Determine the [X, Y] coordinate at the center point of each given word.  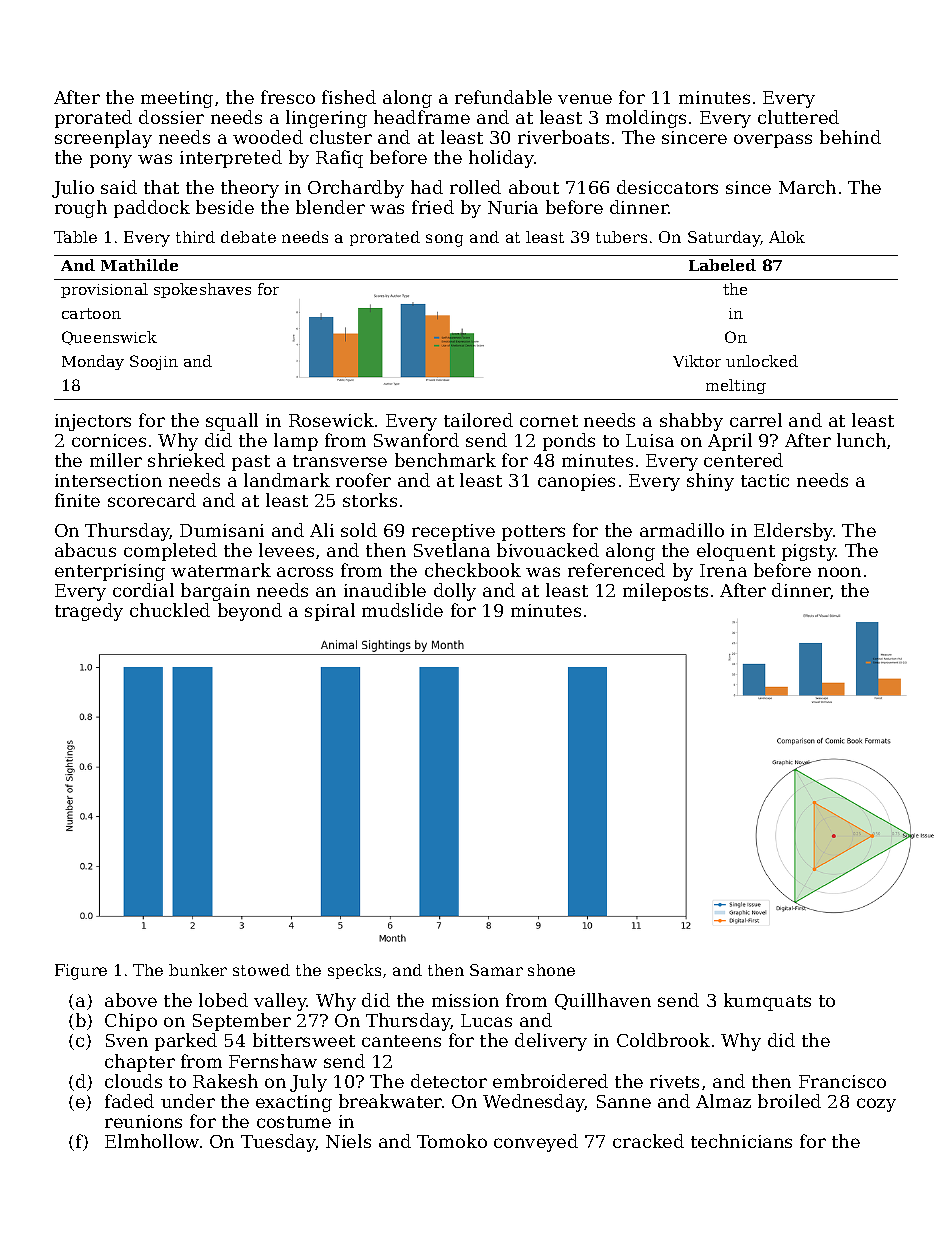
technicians [741, 1141]
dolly [455, 592]
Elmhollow [152, 1141]
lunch [861, 440]
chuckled [170, 610]
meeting [177, 99]
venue [585, 99]
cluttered [798, 117]
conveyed [536, 1143]
